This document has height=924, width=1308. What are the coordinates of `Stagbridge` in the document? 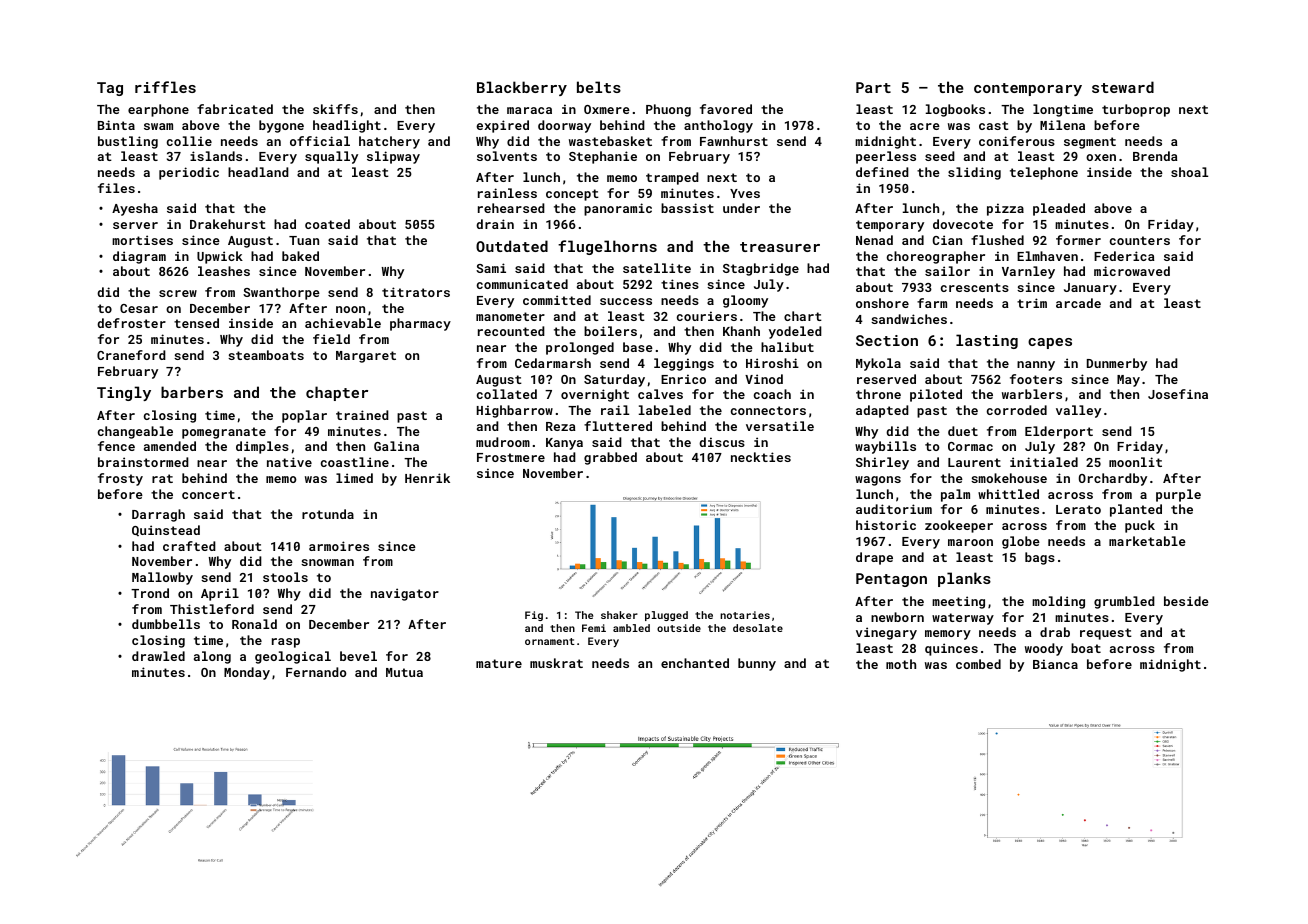 It's located at (761, 269).
